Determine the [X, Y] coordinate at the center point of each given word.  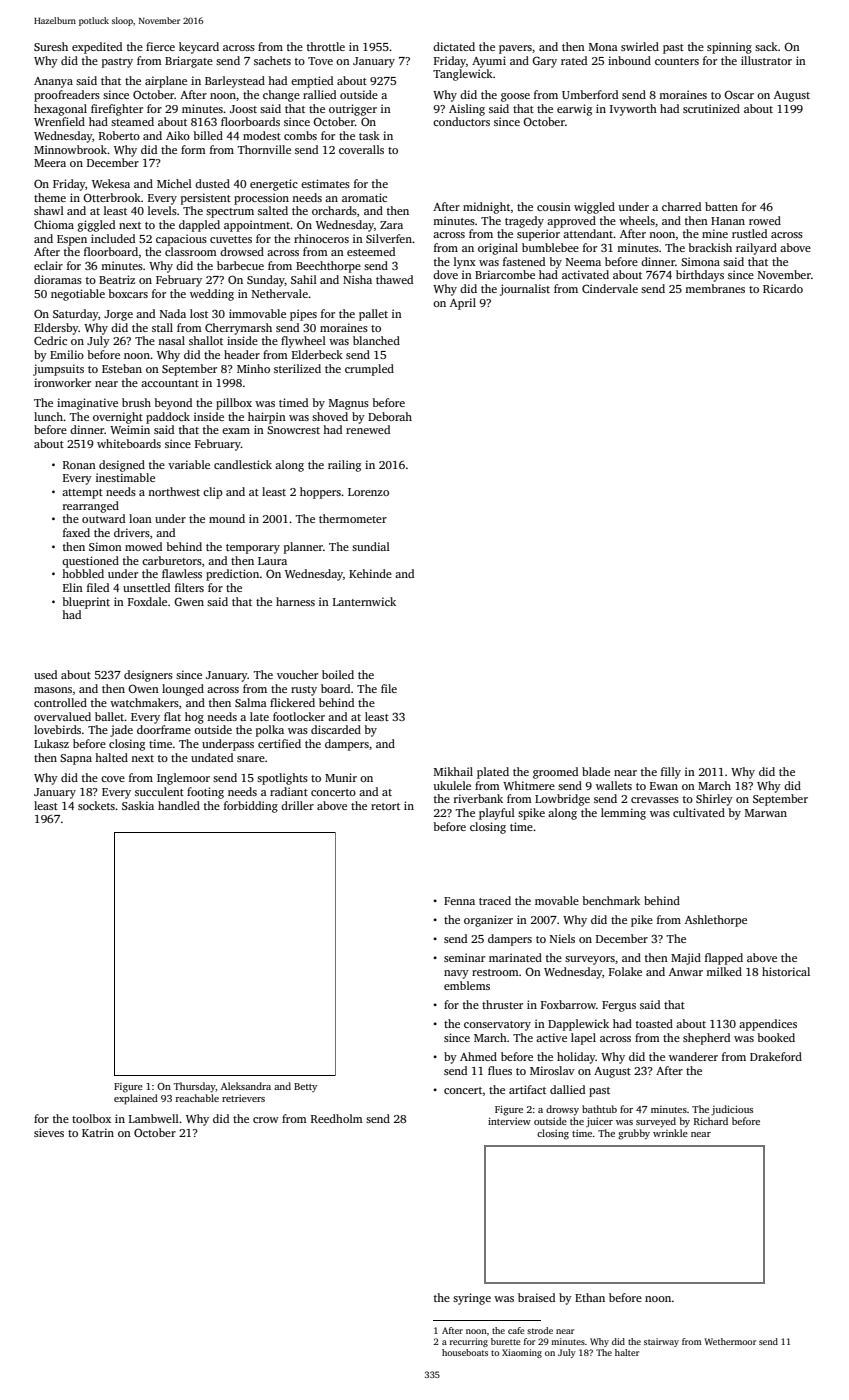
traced [495, 900]
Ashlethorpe [716, 921]
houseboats [465, 1352]
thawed [394, 279]
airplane [166, 82]
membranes [715, 288]
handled [179, 805]
